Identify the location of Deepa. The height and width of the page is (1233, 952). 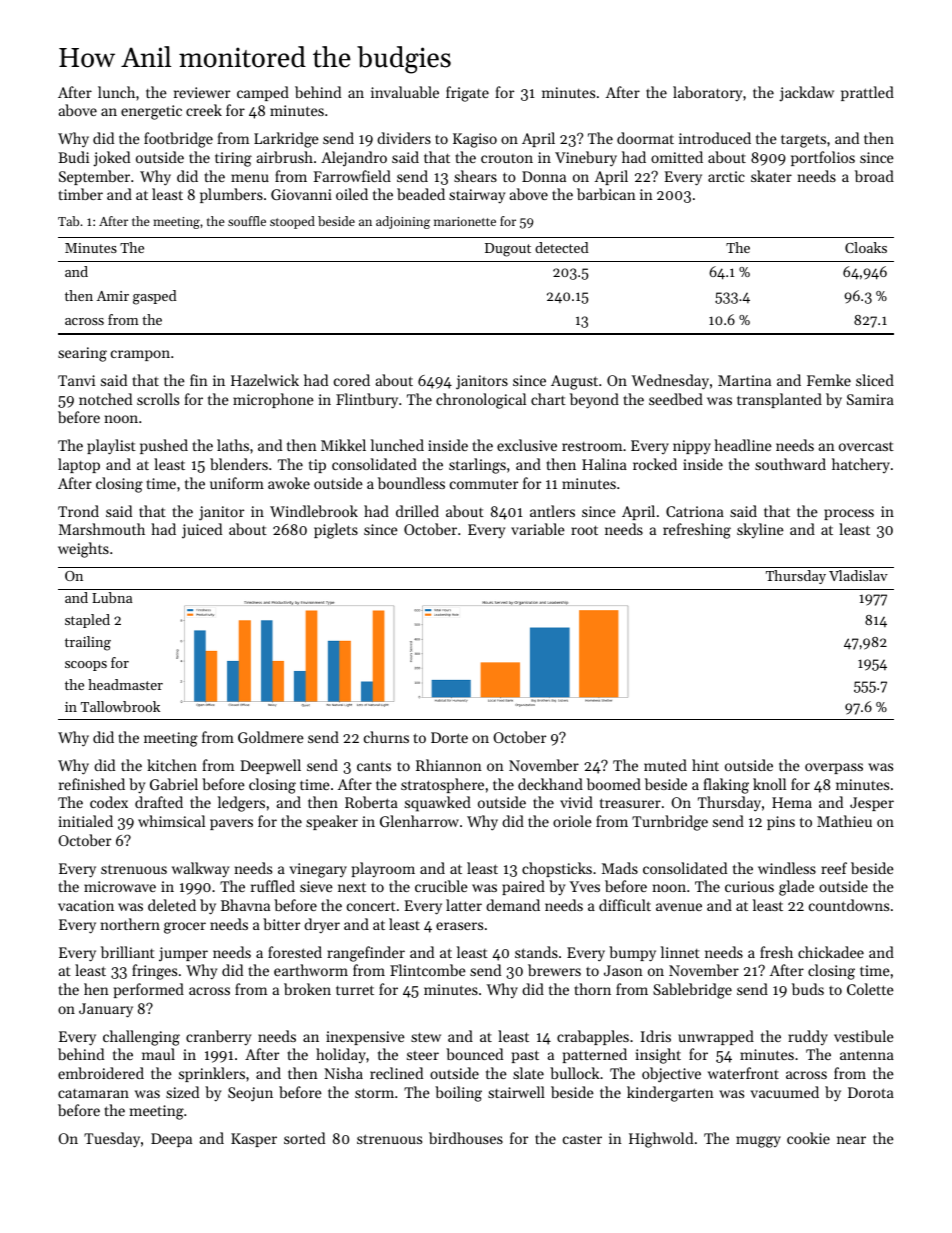
(171, 1140).
